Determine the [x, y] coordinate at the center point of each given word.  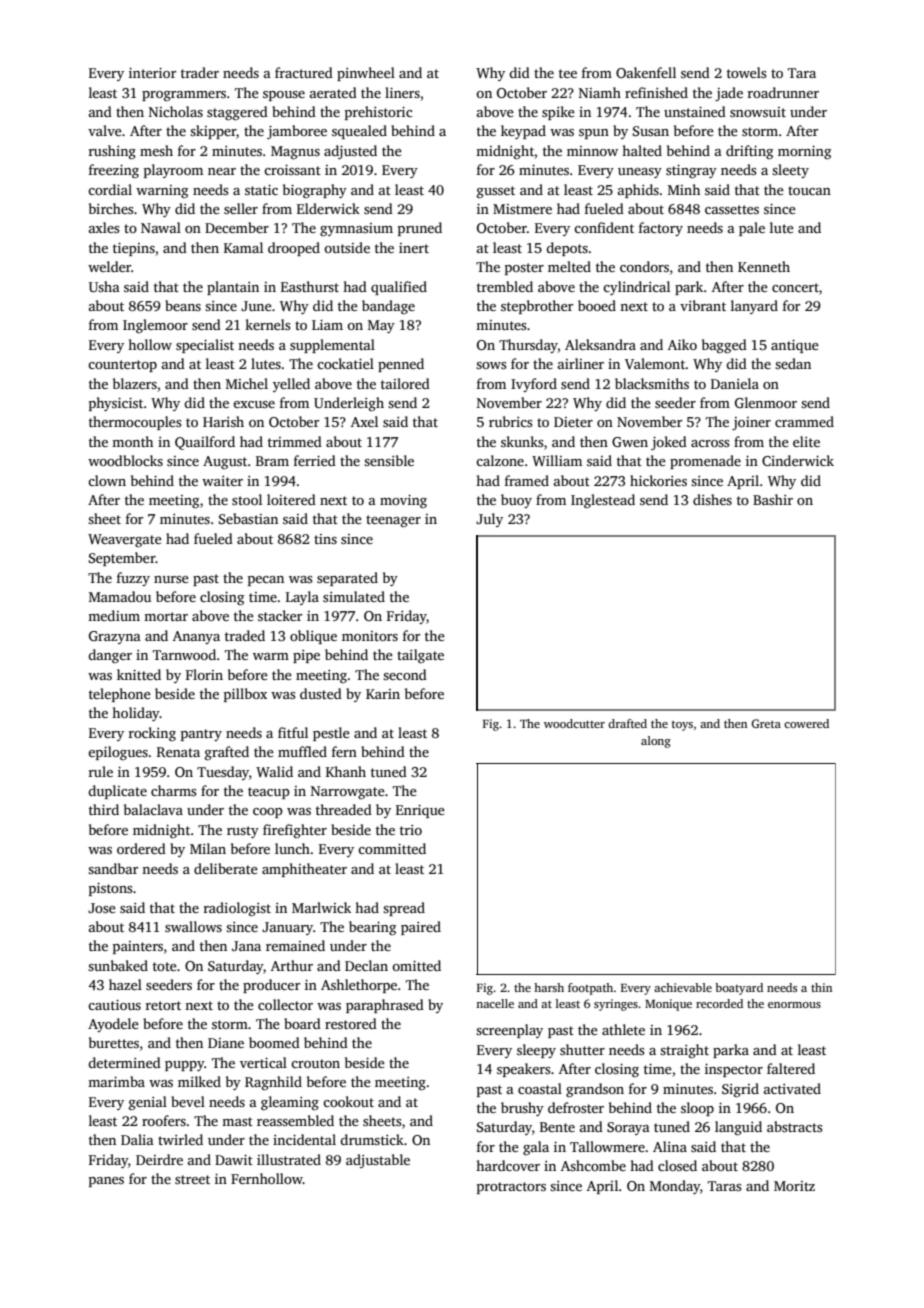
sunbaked [118, 965]
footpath [590, 989]
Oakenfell [646, 72]
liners [402, 92]
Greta [766, 723]
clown [107, 480]
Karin [383, 694]
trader [200, 72]
